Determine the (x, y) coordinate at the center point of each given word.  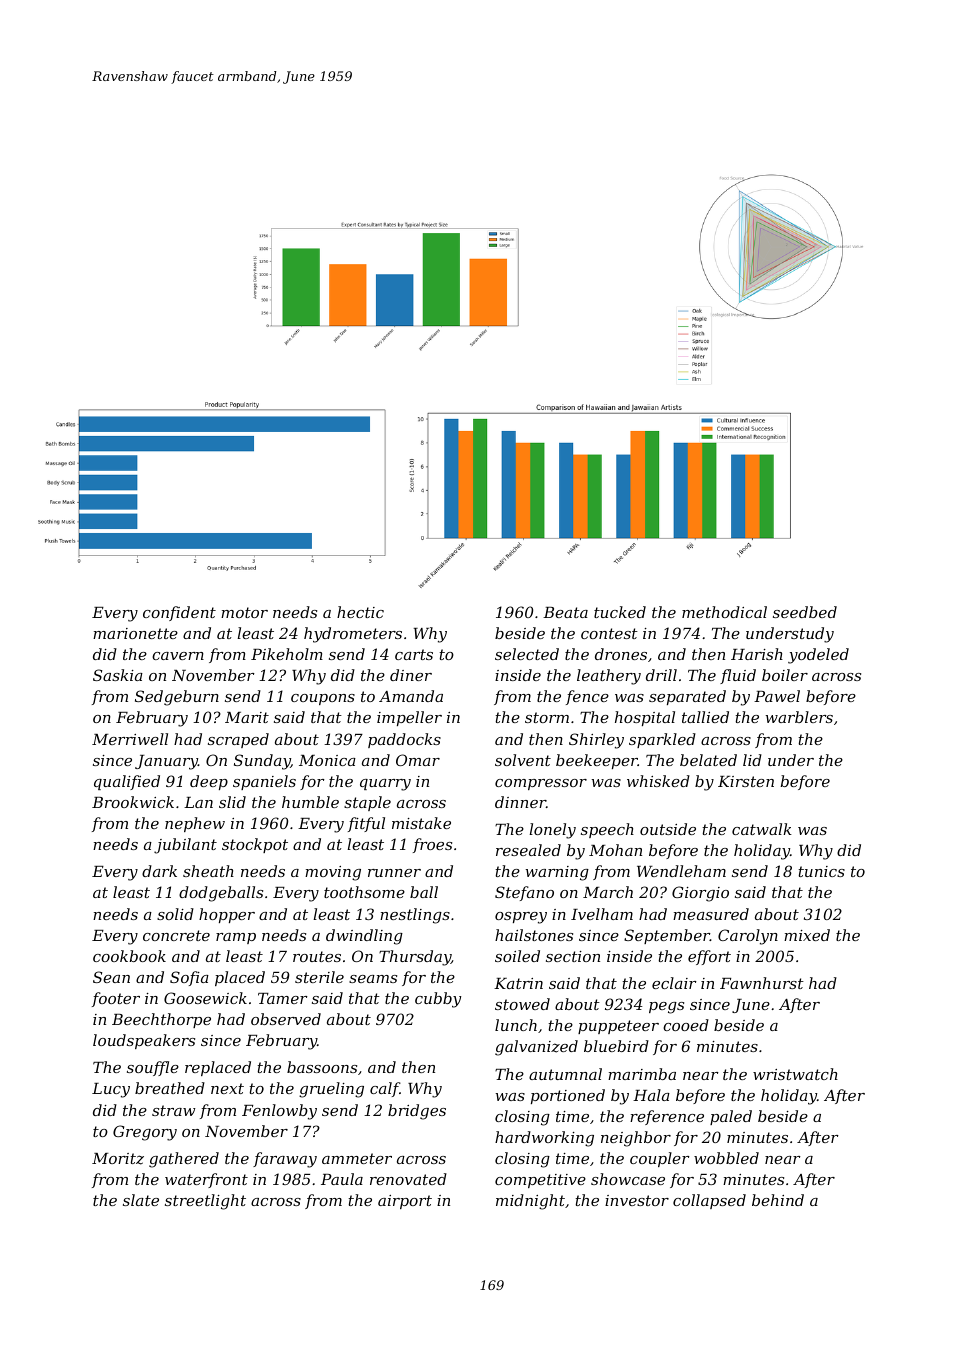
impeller (409, 718)
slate (141, 1200)
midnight (530, 1202)
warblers (799, 717)
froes (432, 845)
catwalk (762, 829)
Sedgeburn (177, 698)
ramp (236, 938)
